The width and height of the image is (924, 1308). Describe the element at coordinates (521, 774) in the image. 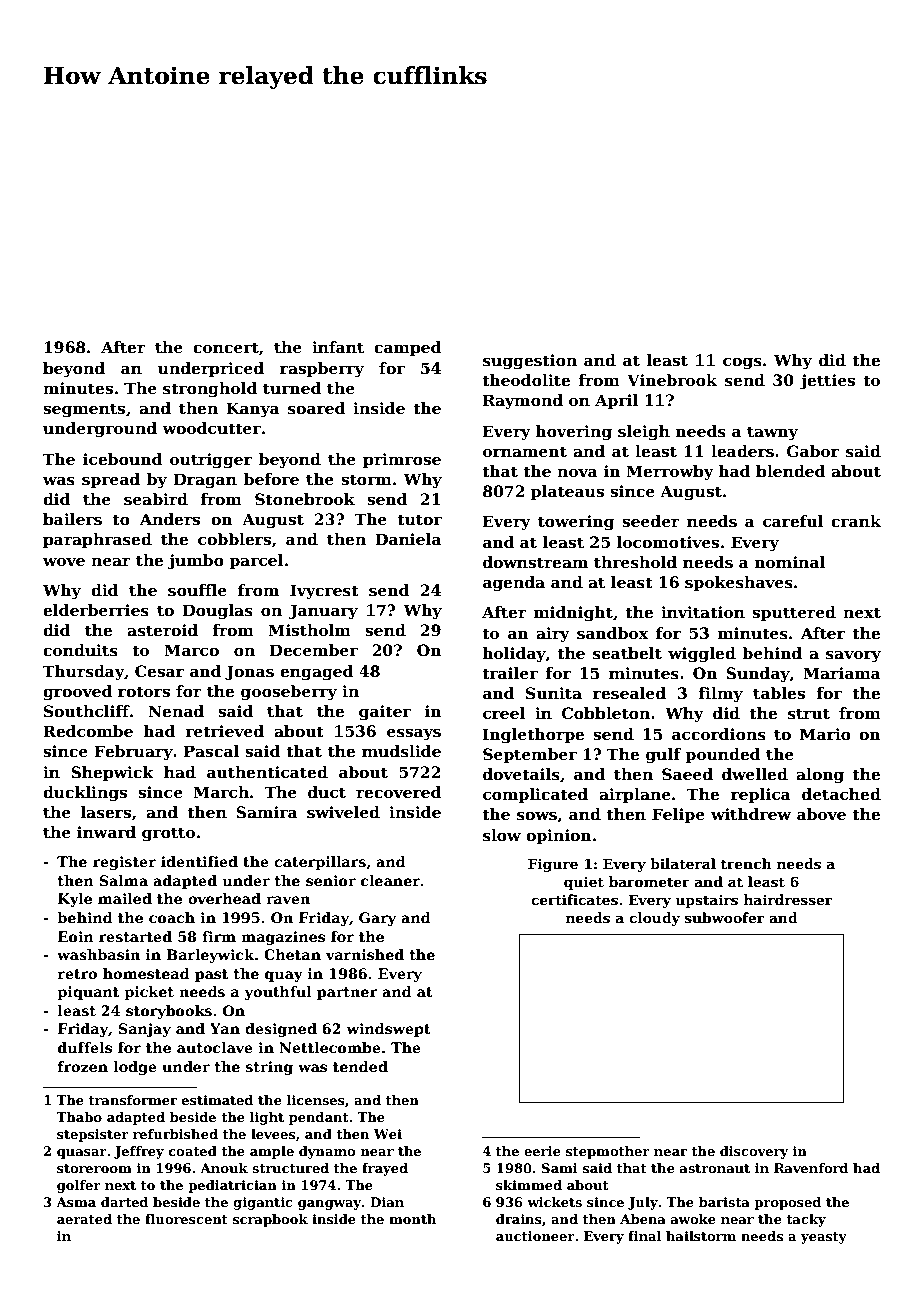

I see `dovetails` at that location.
